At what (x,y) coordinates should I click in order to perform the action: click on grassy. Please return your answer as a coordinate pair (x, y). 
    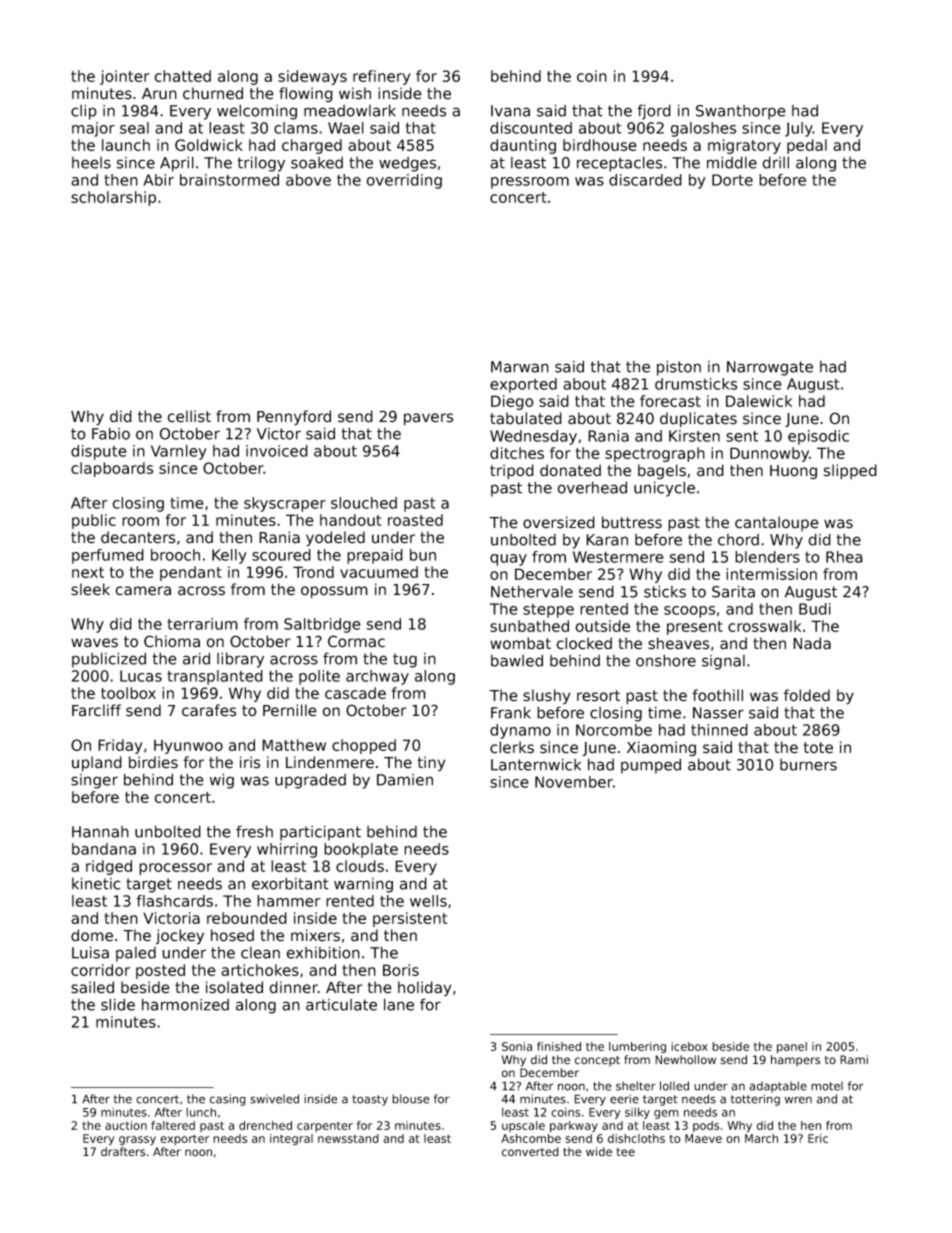
    Looking at the image, I should click on (137, 1140).
